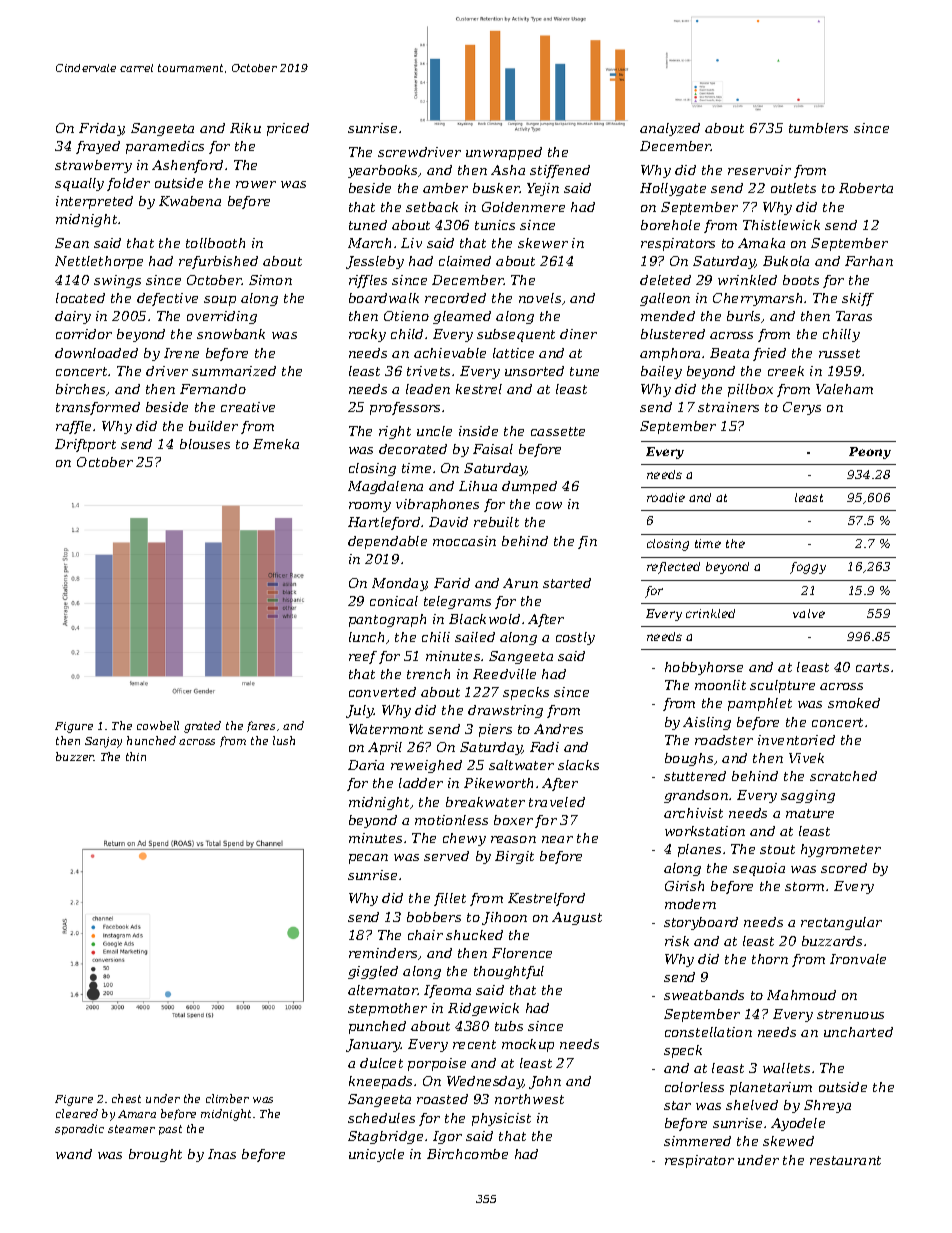 The width and height of the screenshot is (952, 1233). Describe the element at coordinates (504, 153) in the screenshot. I see `unwrapped` at that location.
